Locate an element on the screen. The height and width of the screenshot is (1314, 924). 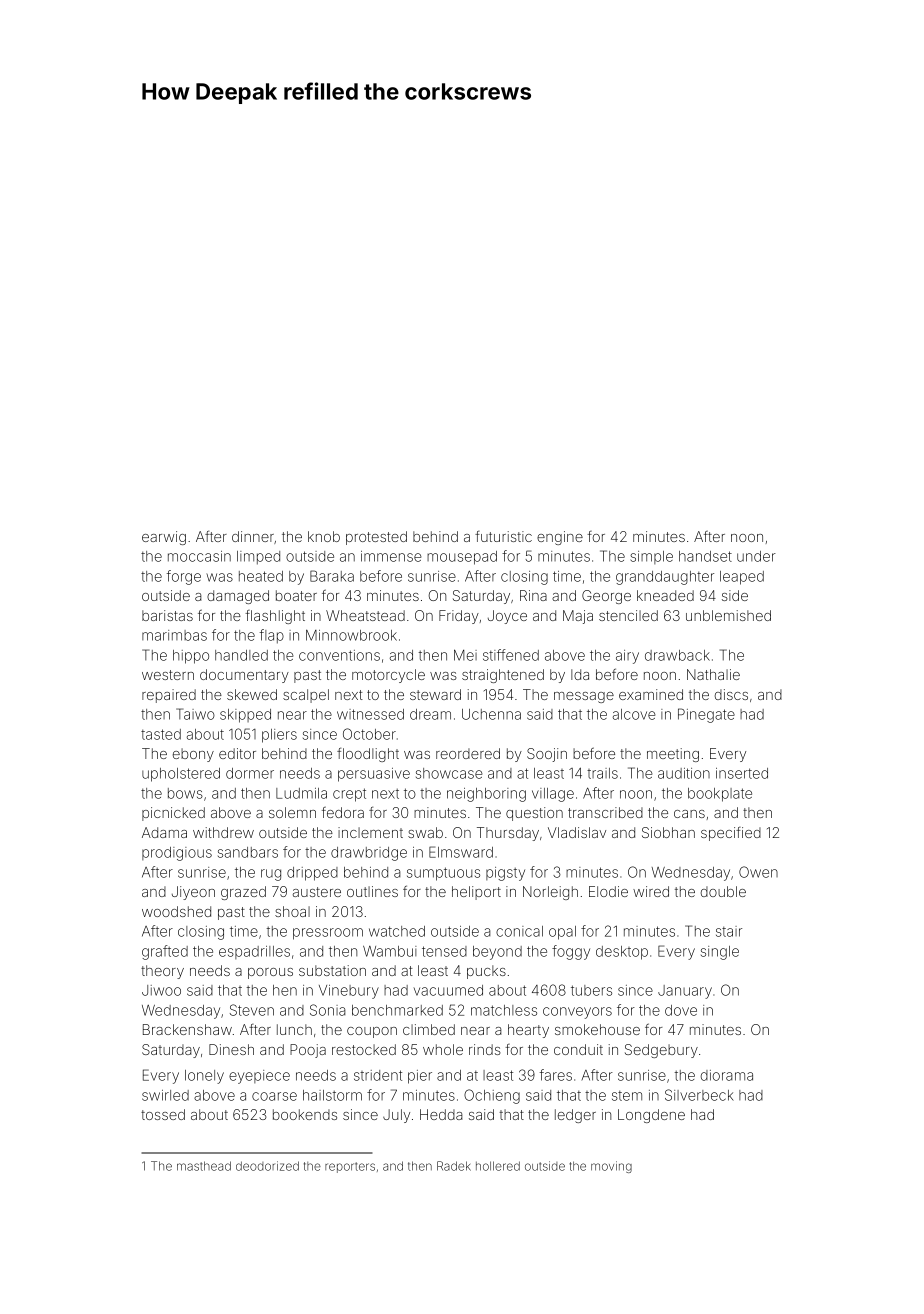
stair is located at coordinates (729, 931).
